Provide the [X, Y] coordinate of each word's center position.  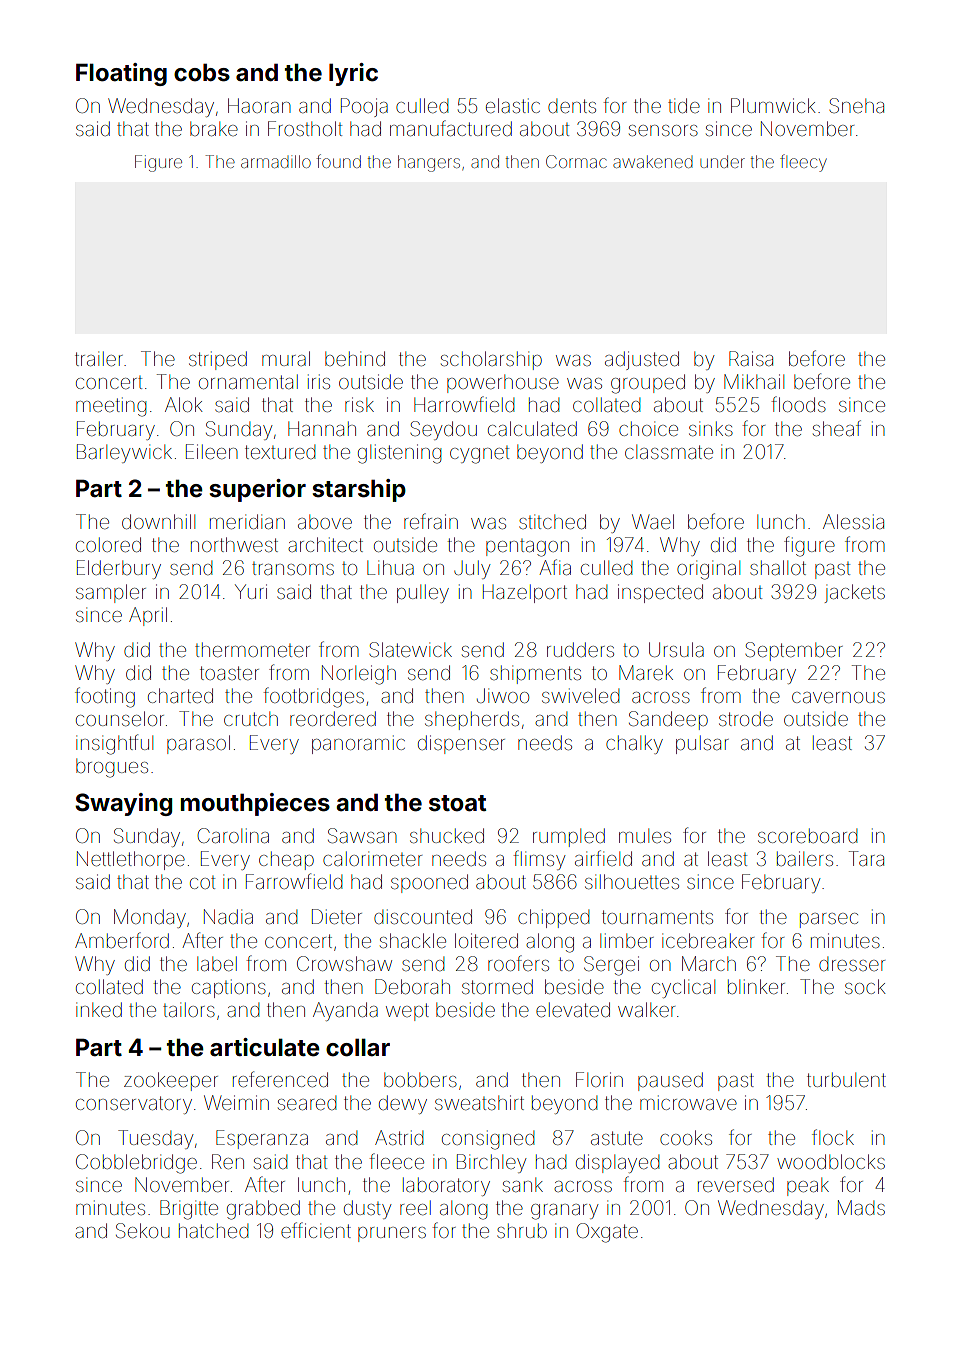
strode [746, 718]
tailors [189, 1010]
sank [523, 1185]
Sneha [856, 105]
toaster [229, 673]
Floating [121, 74]
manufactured [451, 128]
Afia [555, 567]
